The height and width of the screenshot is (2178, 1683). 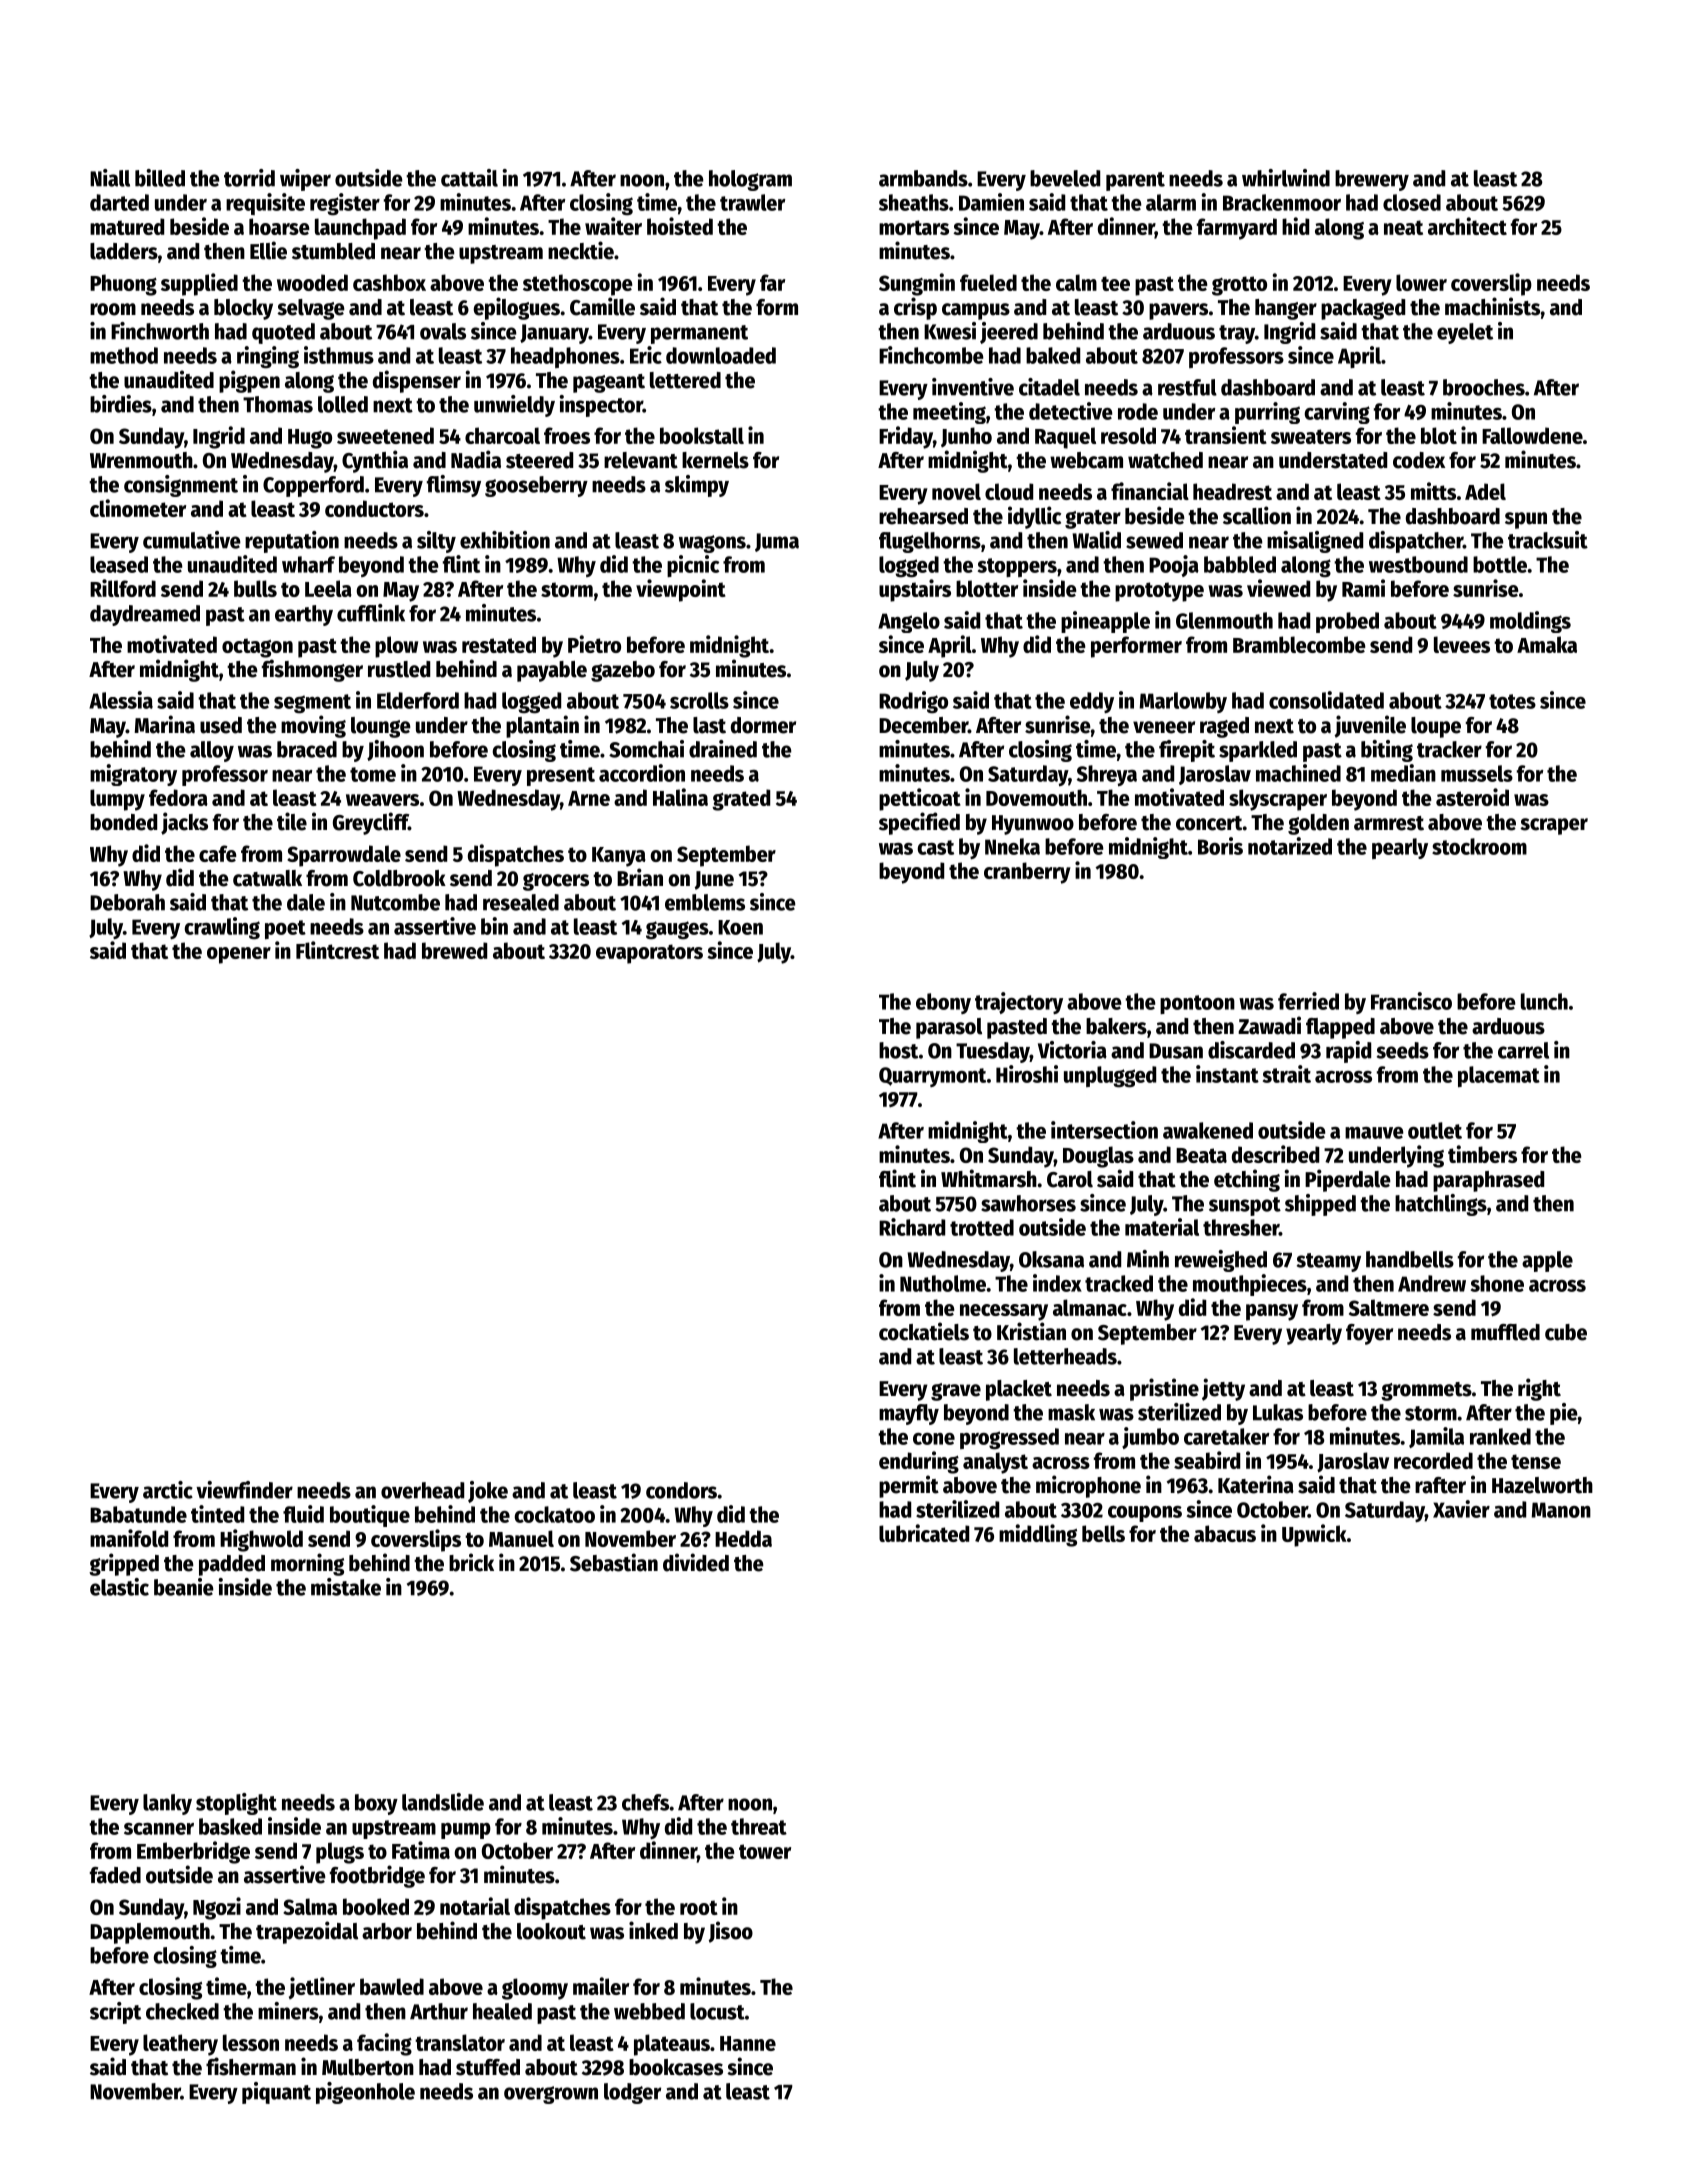 I want to click on hanger, so click(x=1286, y=309).
